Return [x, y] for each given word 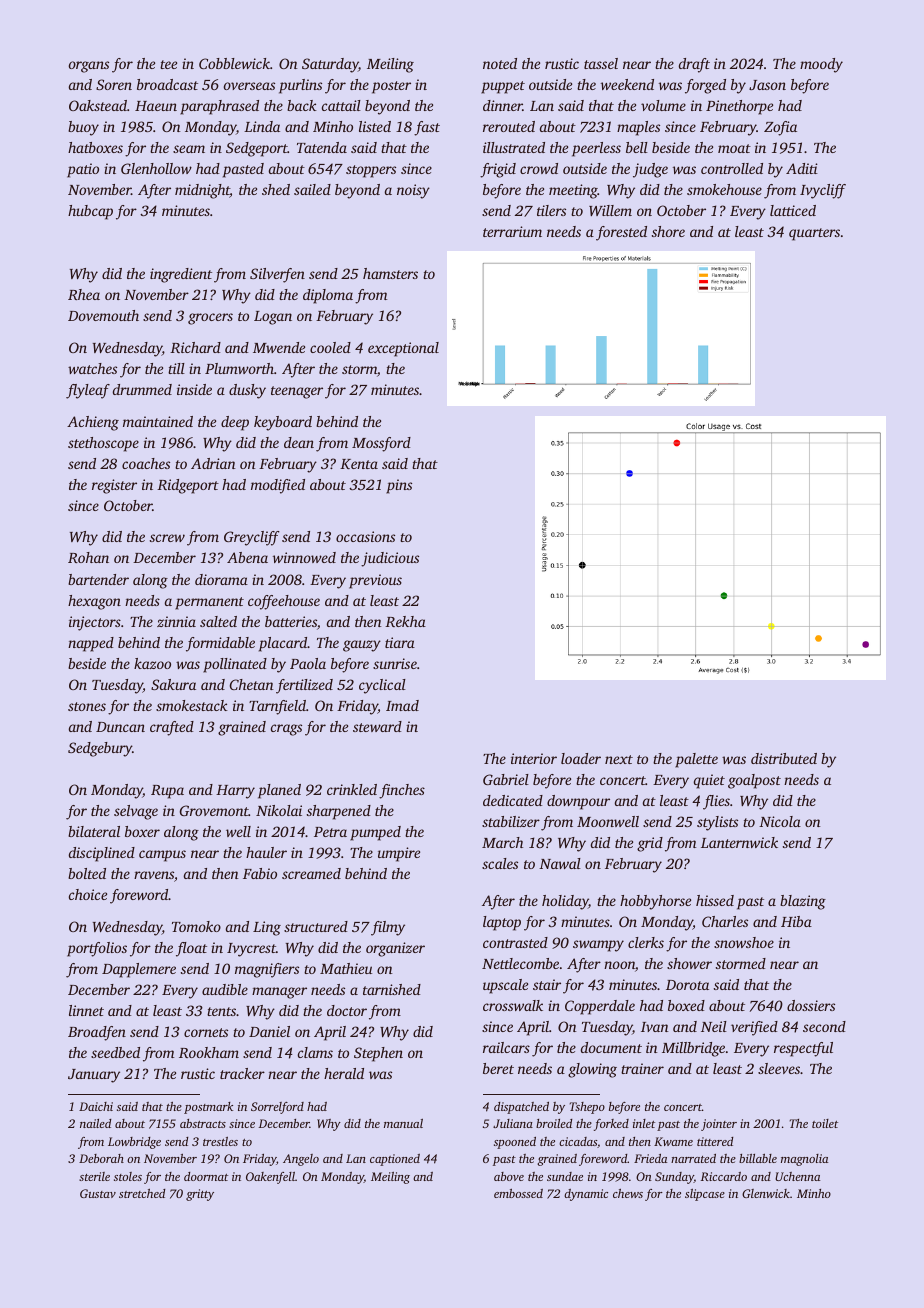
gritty [200, 1195]
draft [694, 65]
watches [92, 368]
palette [696, 760]
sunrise [395, 663]
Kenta [359, 464]
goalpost [754, 781]
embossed [518, 1193]
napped [91, 644]
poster [391, 87]
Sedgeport [257, 149]
